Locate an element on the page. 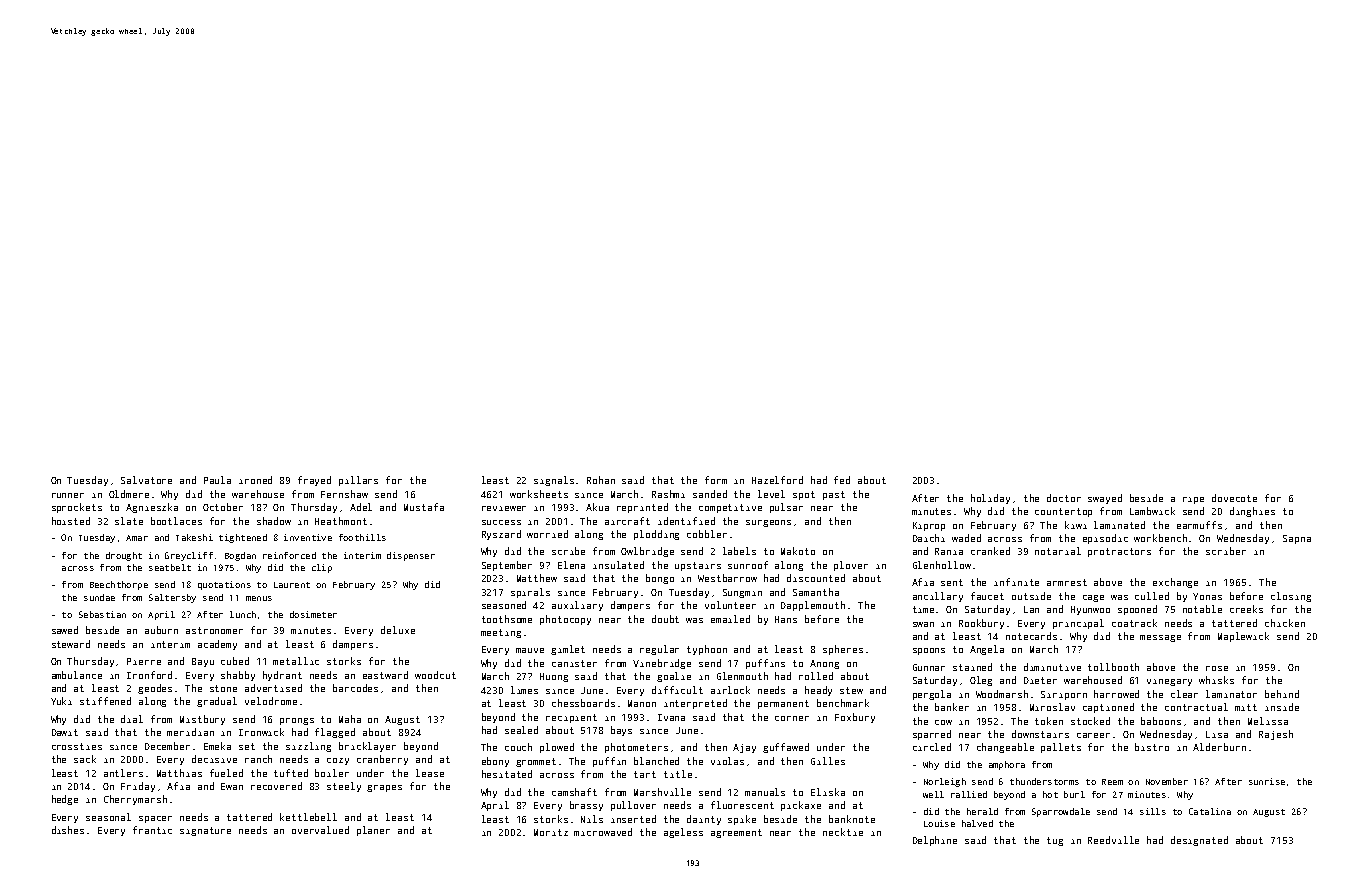 The image size is (1372, 887). October is located at coordinates (223, 507).
